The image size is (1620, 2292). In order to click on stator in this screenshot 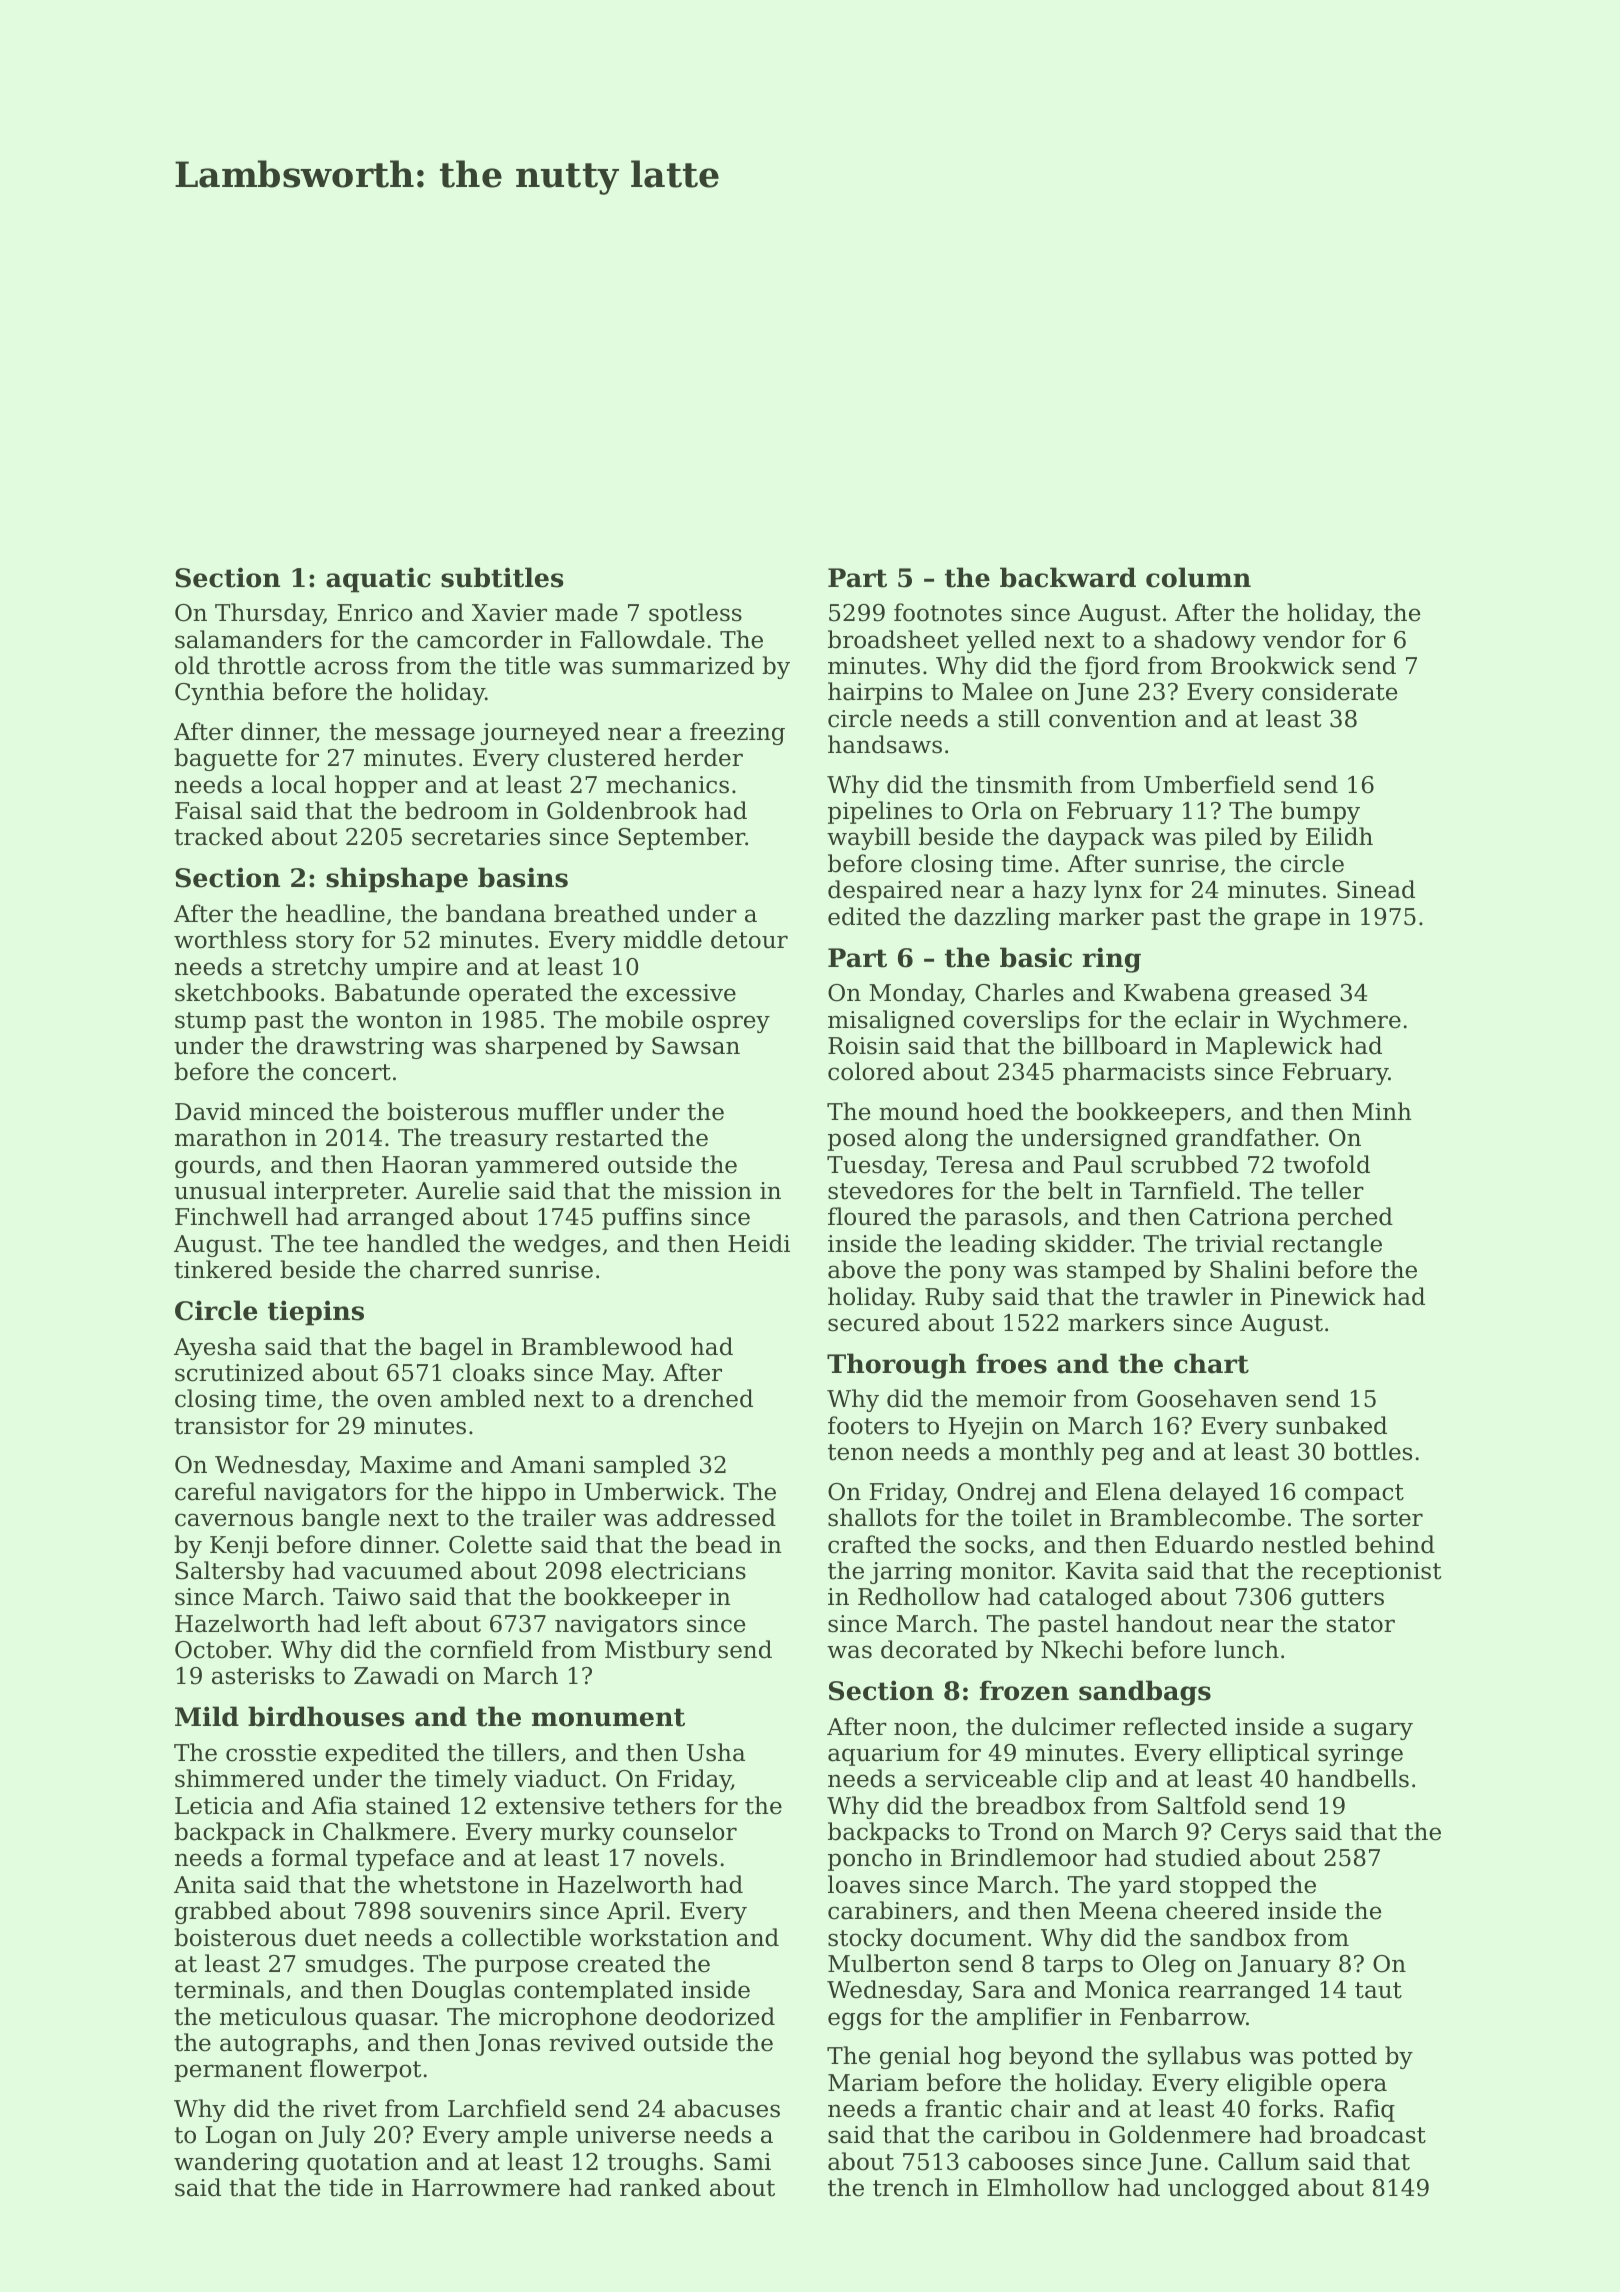, I will do `click(1361, 1624)`.
